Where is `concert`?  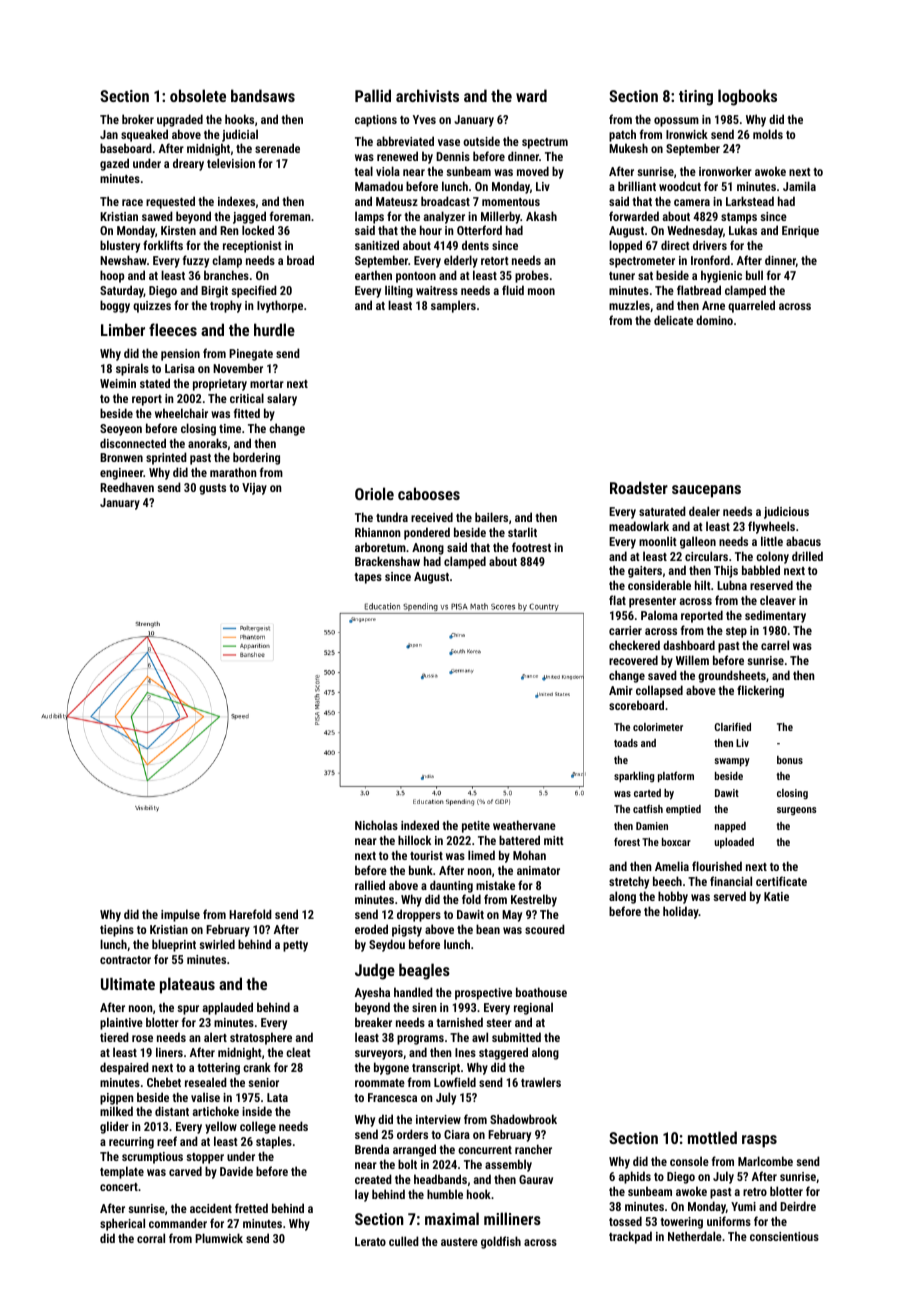
concert is located at coordinates (119, 1187).
